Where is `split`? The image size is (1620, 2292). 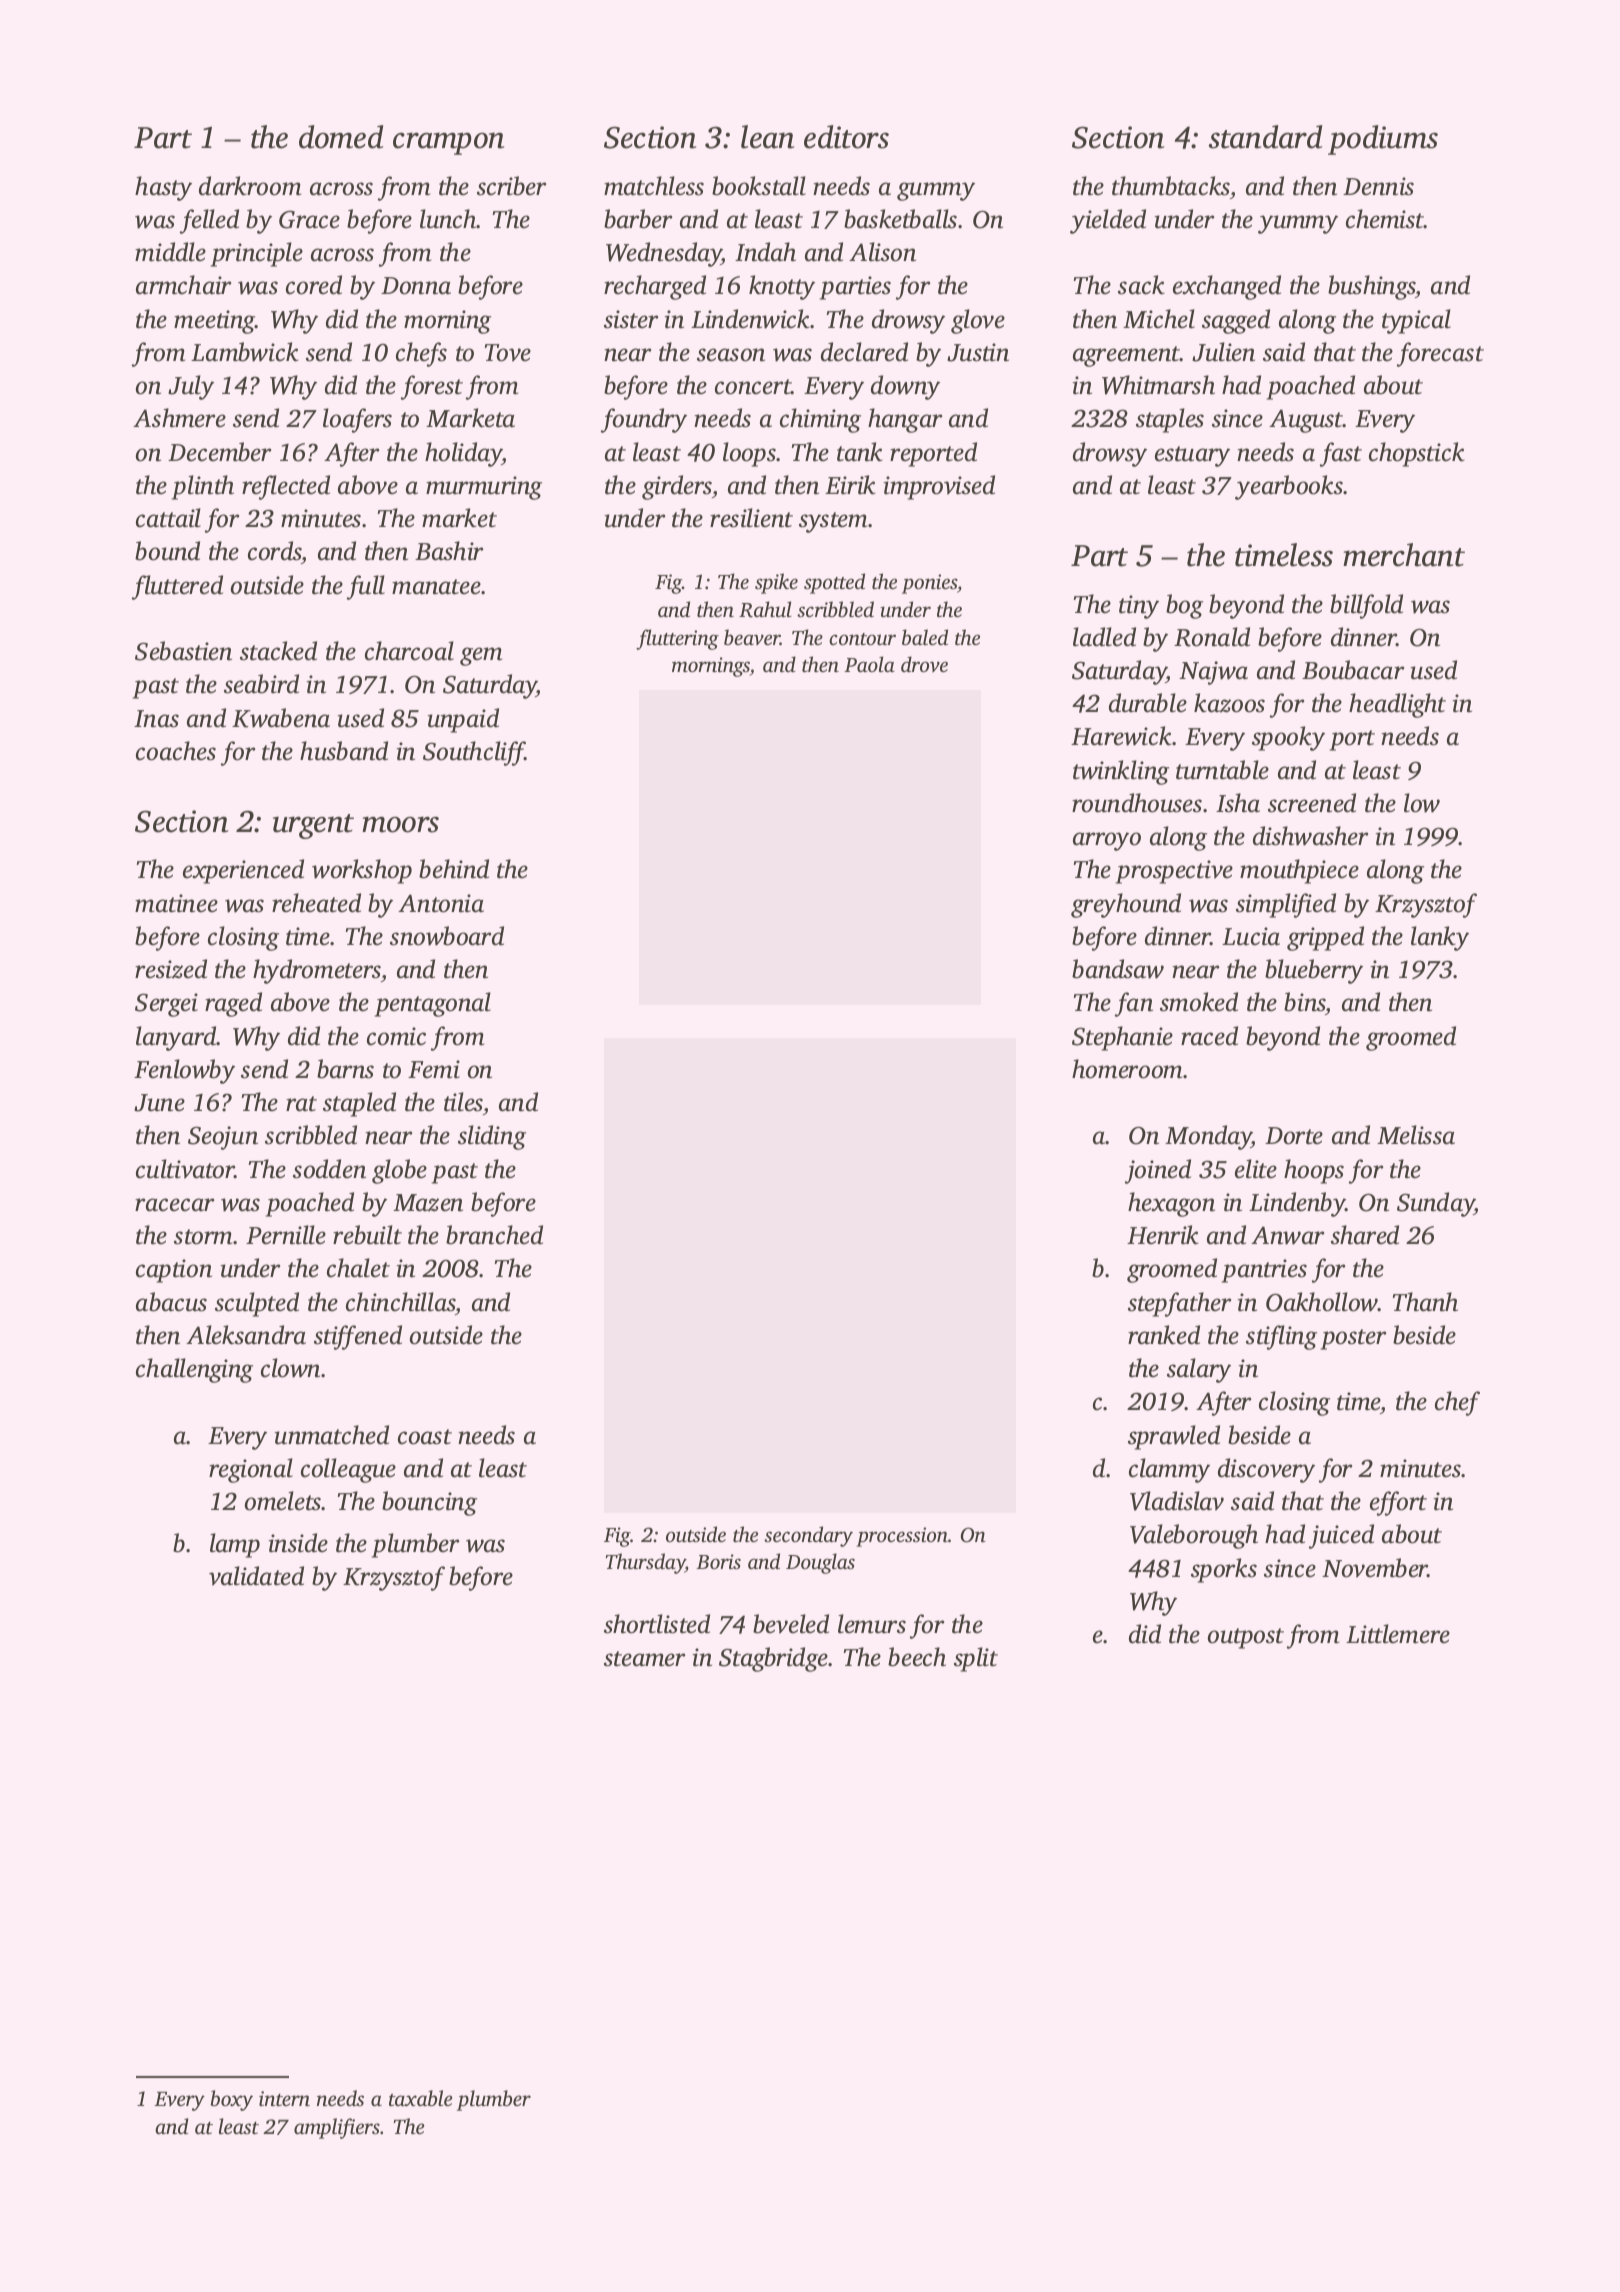 split is located at coordinates (976, 1659).
